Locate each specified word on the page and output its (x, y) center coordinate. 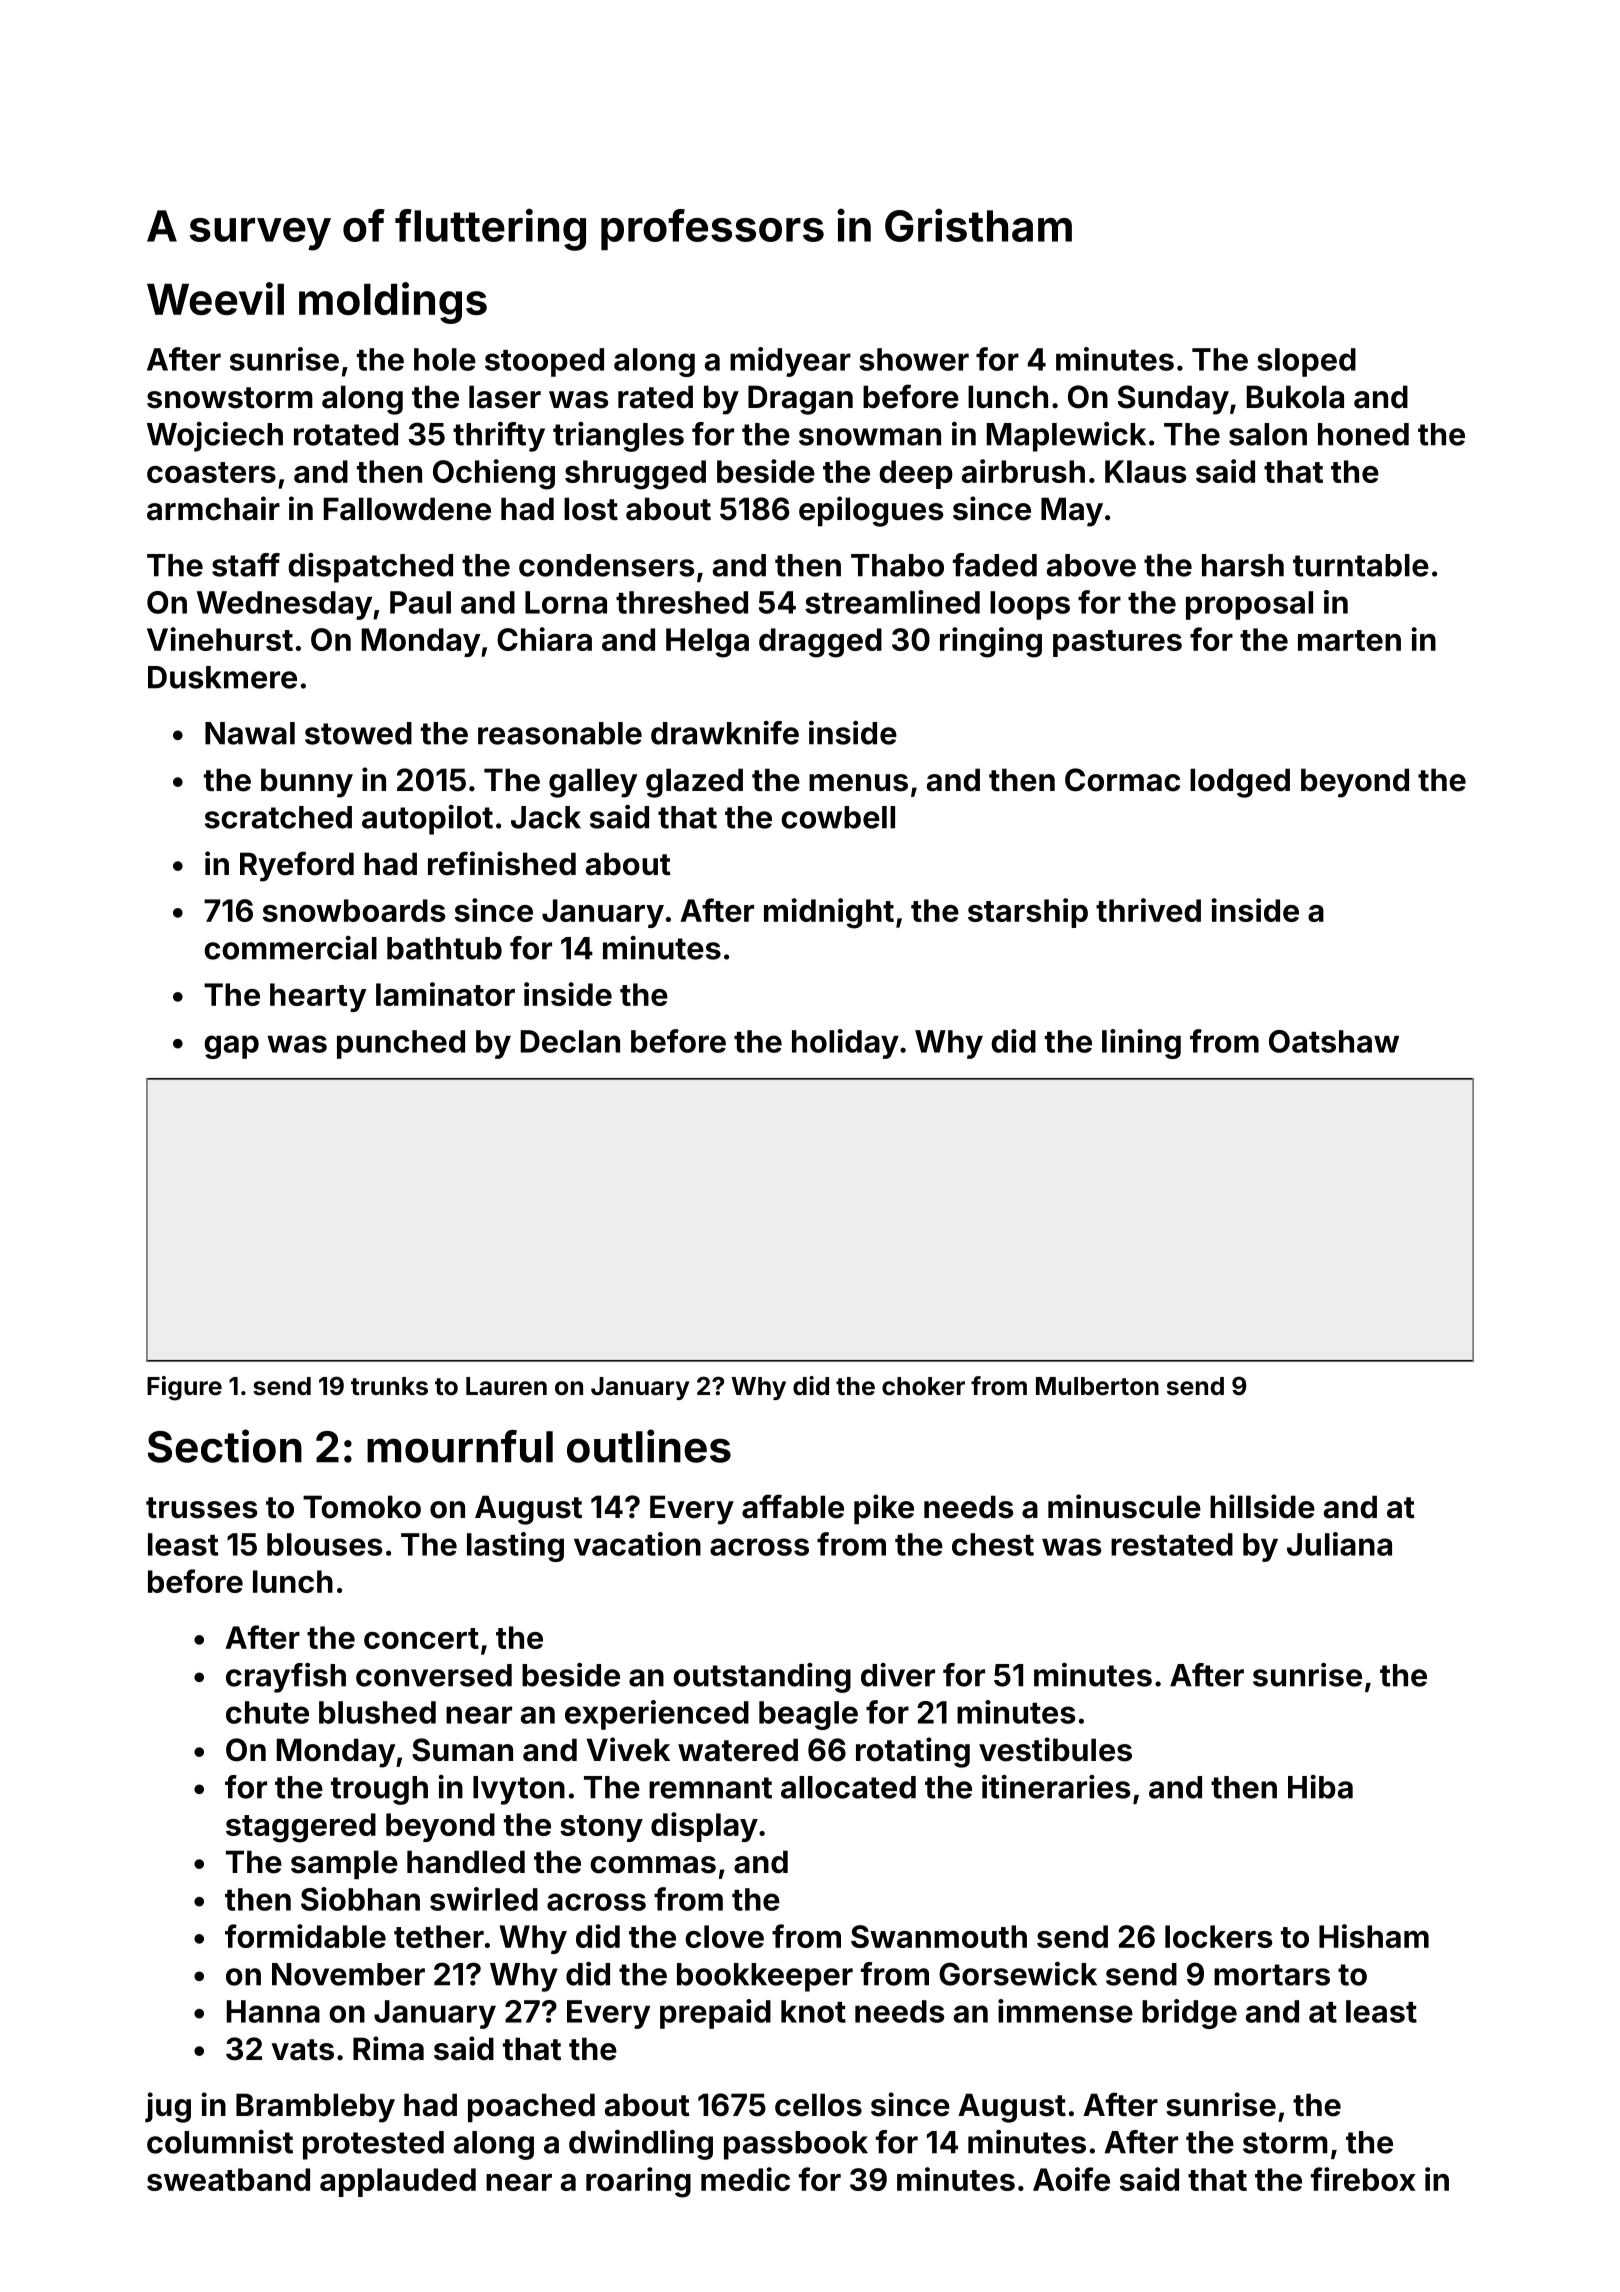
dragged (820, 643)
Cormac (1122, 780)
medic (745, 2179)
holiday (845, 1044)
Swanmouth (939, 1936)
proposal (1249, 605)
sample (344, 1865)
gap (231, 1047)
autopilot (427, 820)
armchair (213, 508)
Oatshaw (1334, 1041)
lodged (1240, 783)
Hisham (1374, 1936)
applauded (398, 2182)
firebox (1363, 2179)
